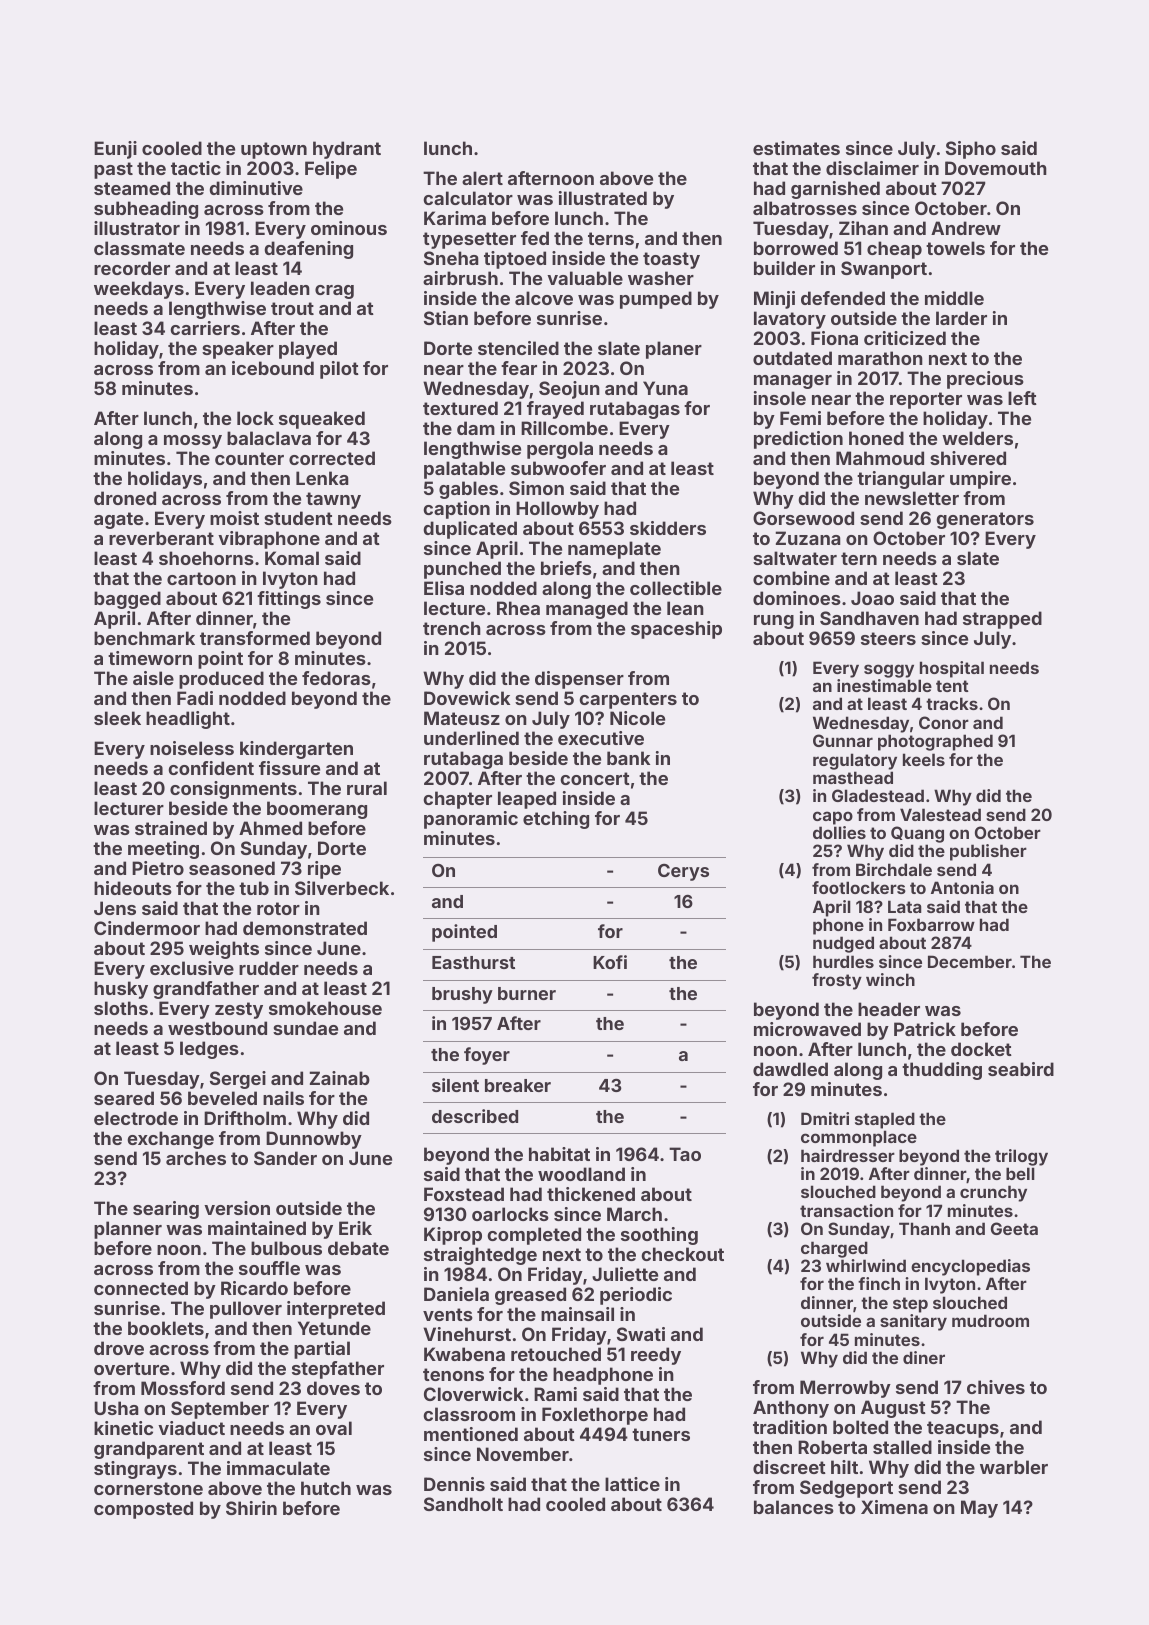  I want to click on tub, so click(254, 888).
